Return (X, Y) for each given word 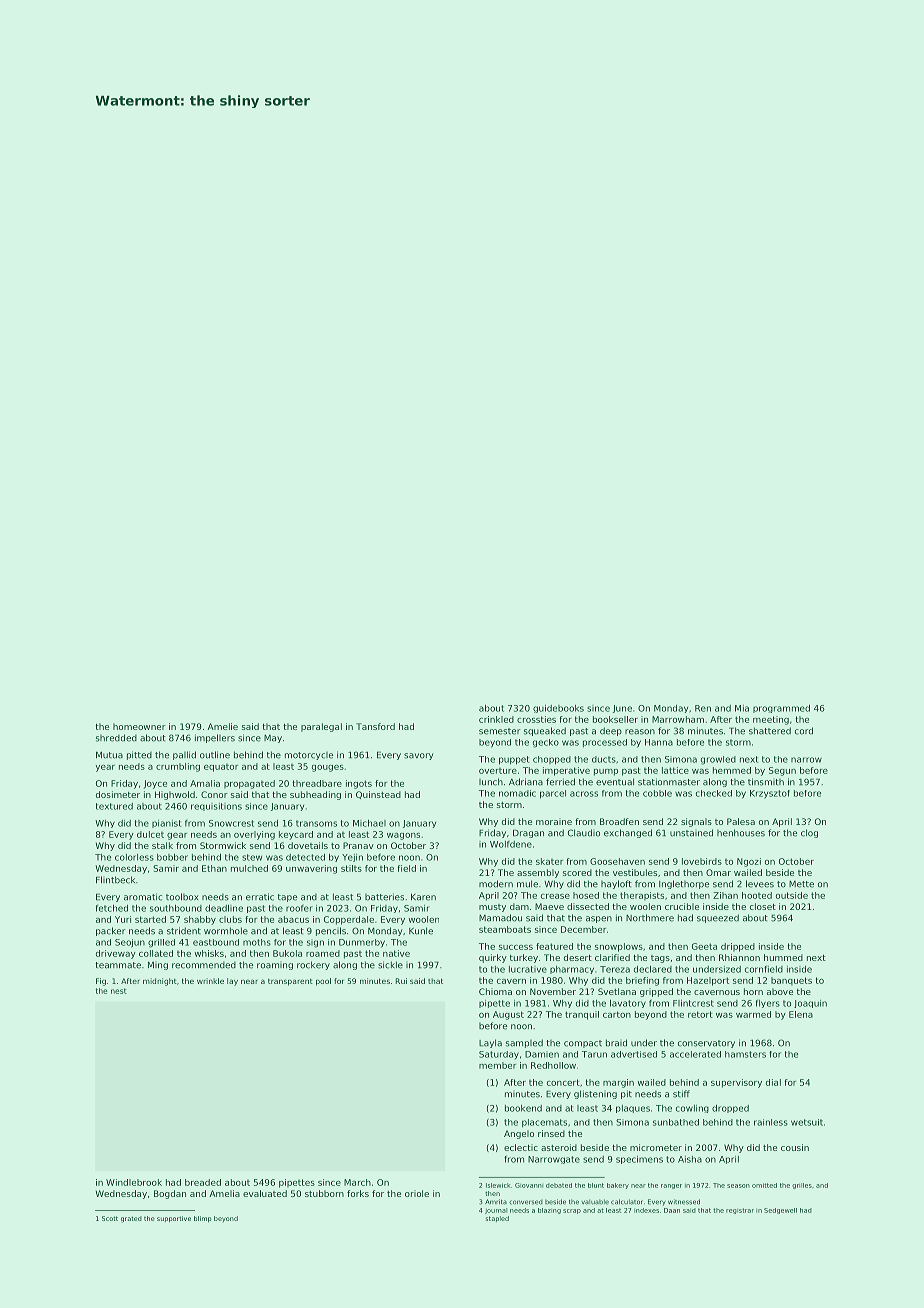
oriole (417, 1193)
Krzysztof (770, 794)
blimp (202, 1219)
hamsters (745, 1054)
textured (114, 806)
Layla (490, 1043)
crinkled (496, 719)
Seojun (130, 943)
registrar (740, 1211)
